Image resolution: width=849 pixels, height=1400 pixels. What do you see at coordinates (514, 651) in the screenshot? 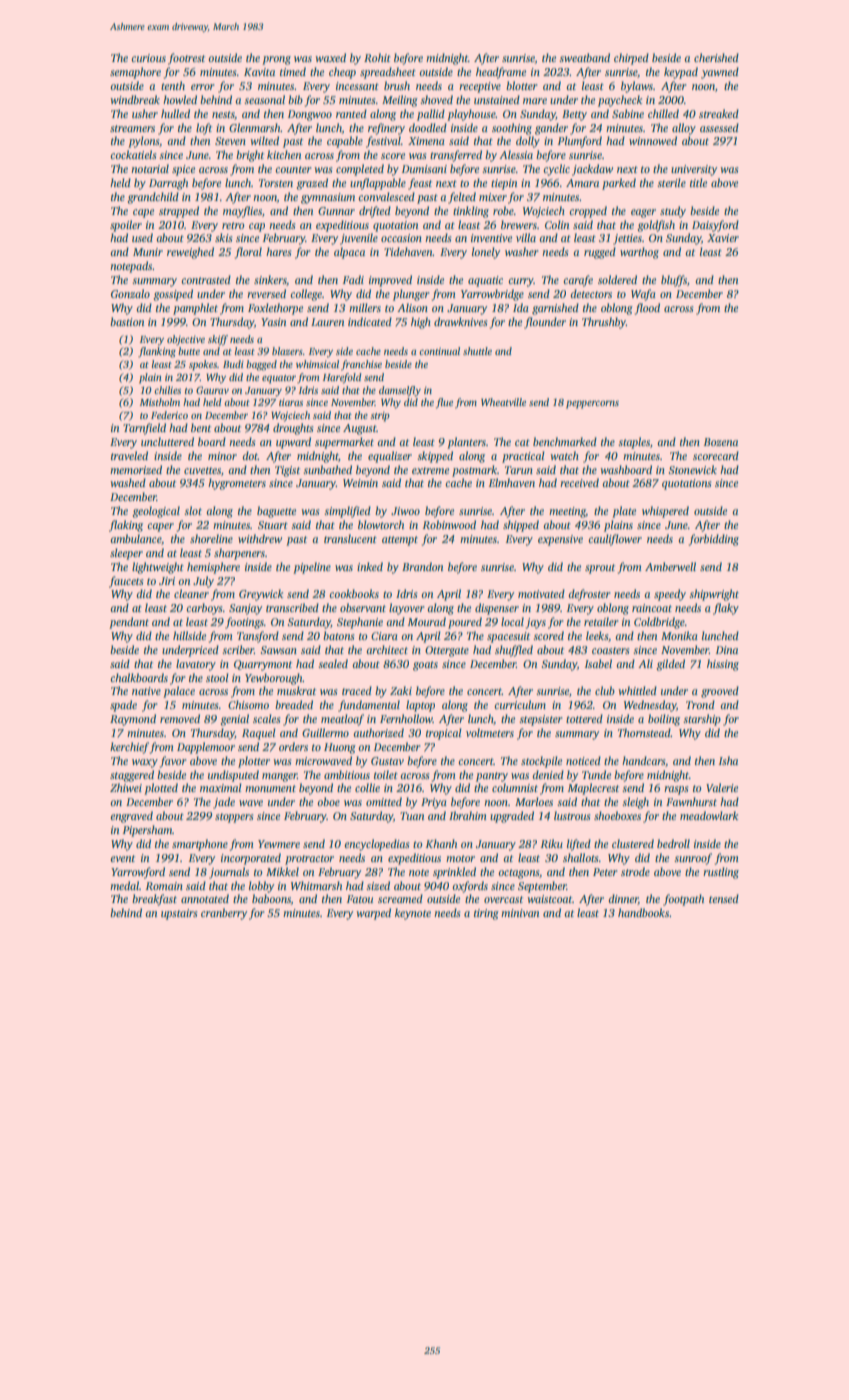
I see `shuffled` at bounding box center [514, 651].
